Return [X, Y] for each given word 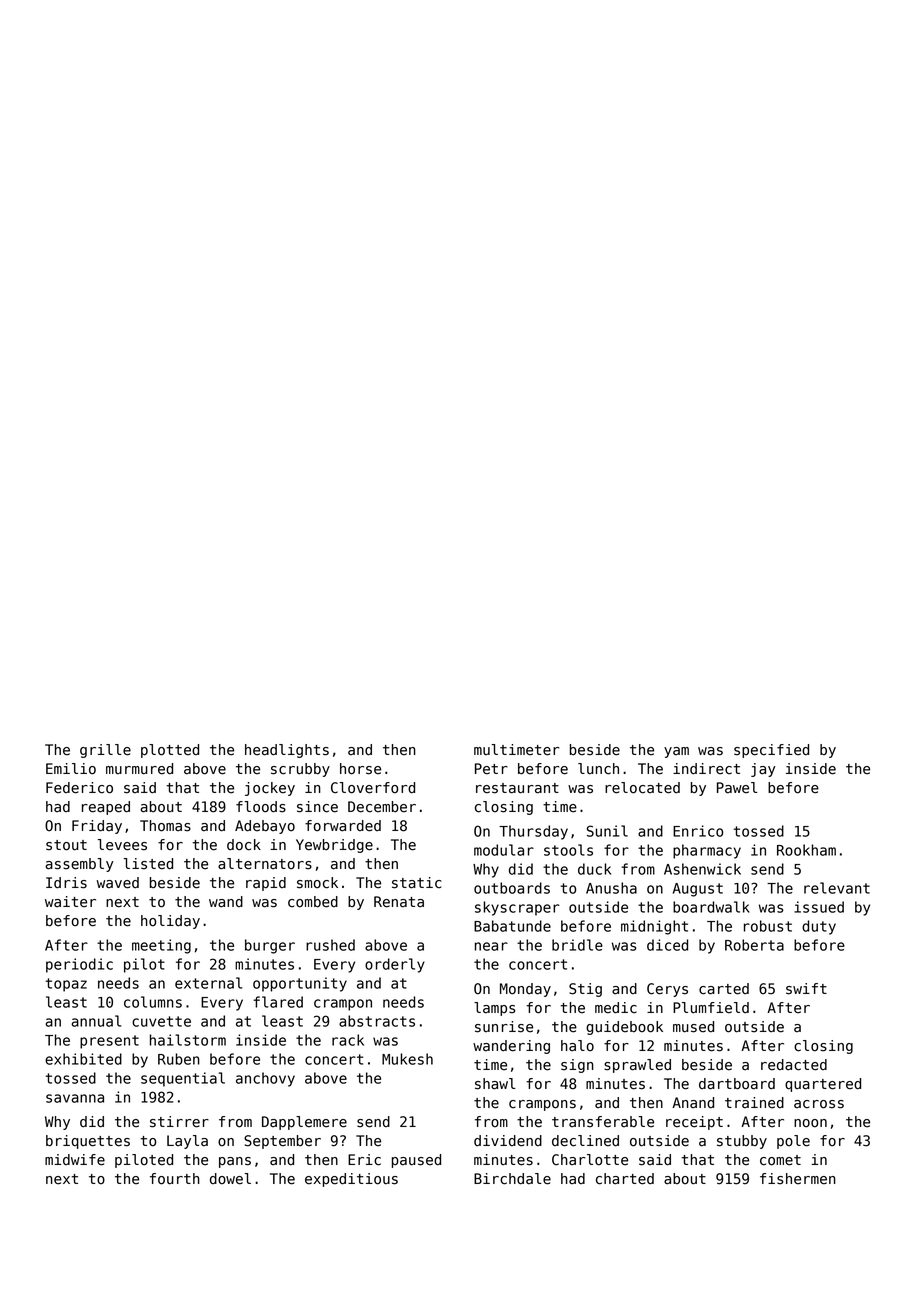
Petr [491, 769]
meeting [161, 946]
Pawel [737, 788]
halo [577, 1046]
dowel [230, 1179]
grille [105, 751]
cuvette [161, 1021]
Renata [399, 902]
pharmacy [707, 851]
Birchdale [512, 1179]
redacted [794, 1065]
